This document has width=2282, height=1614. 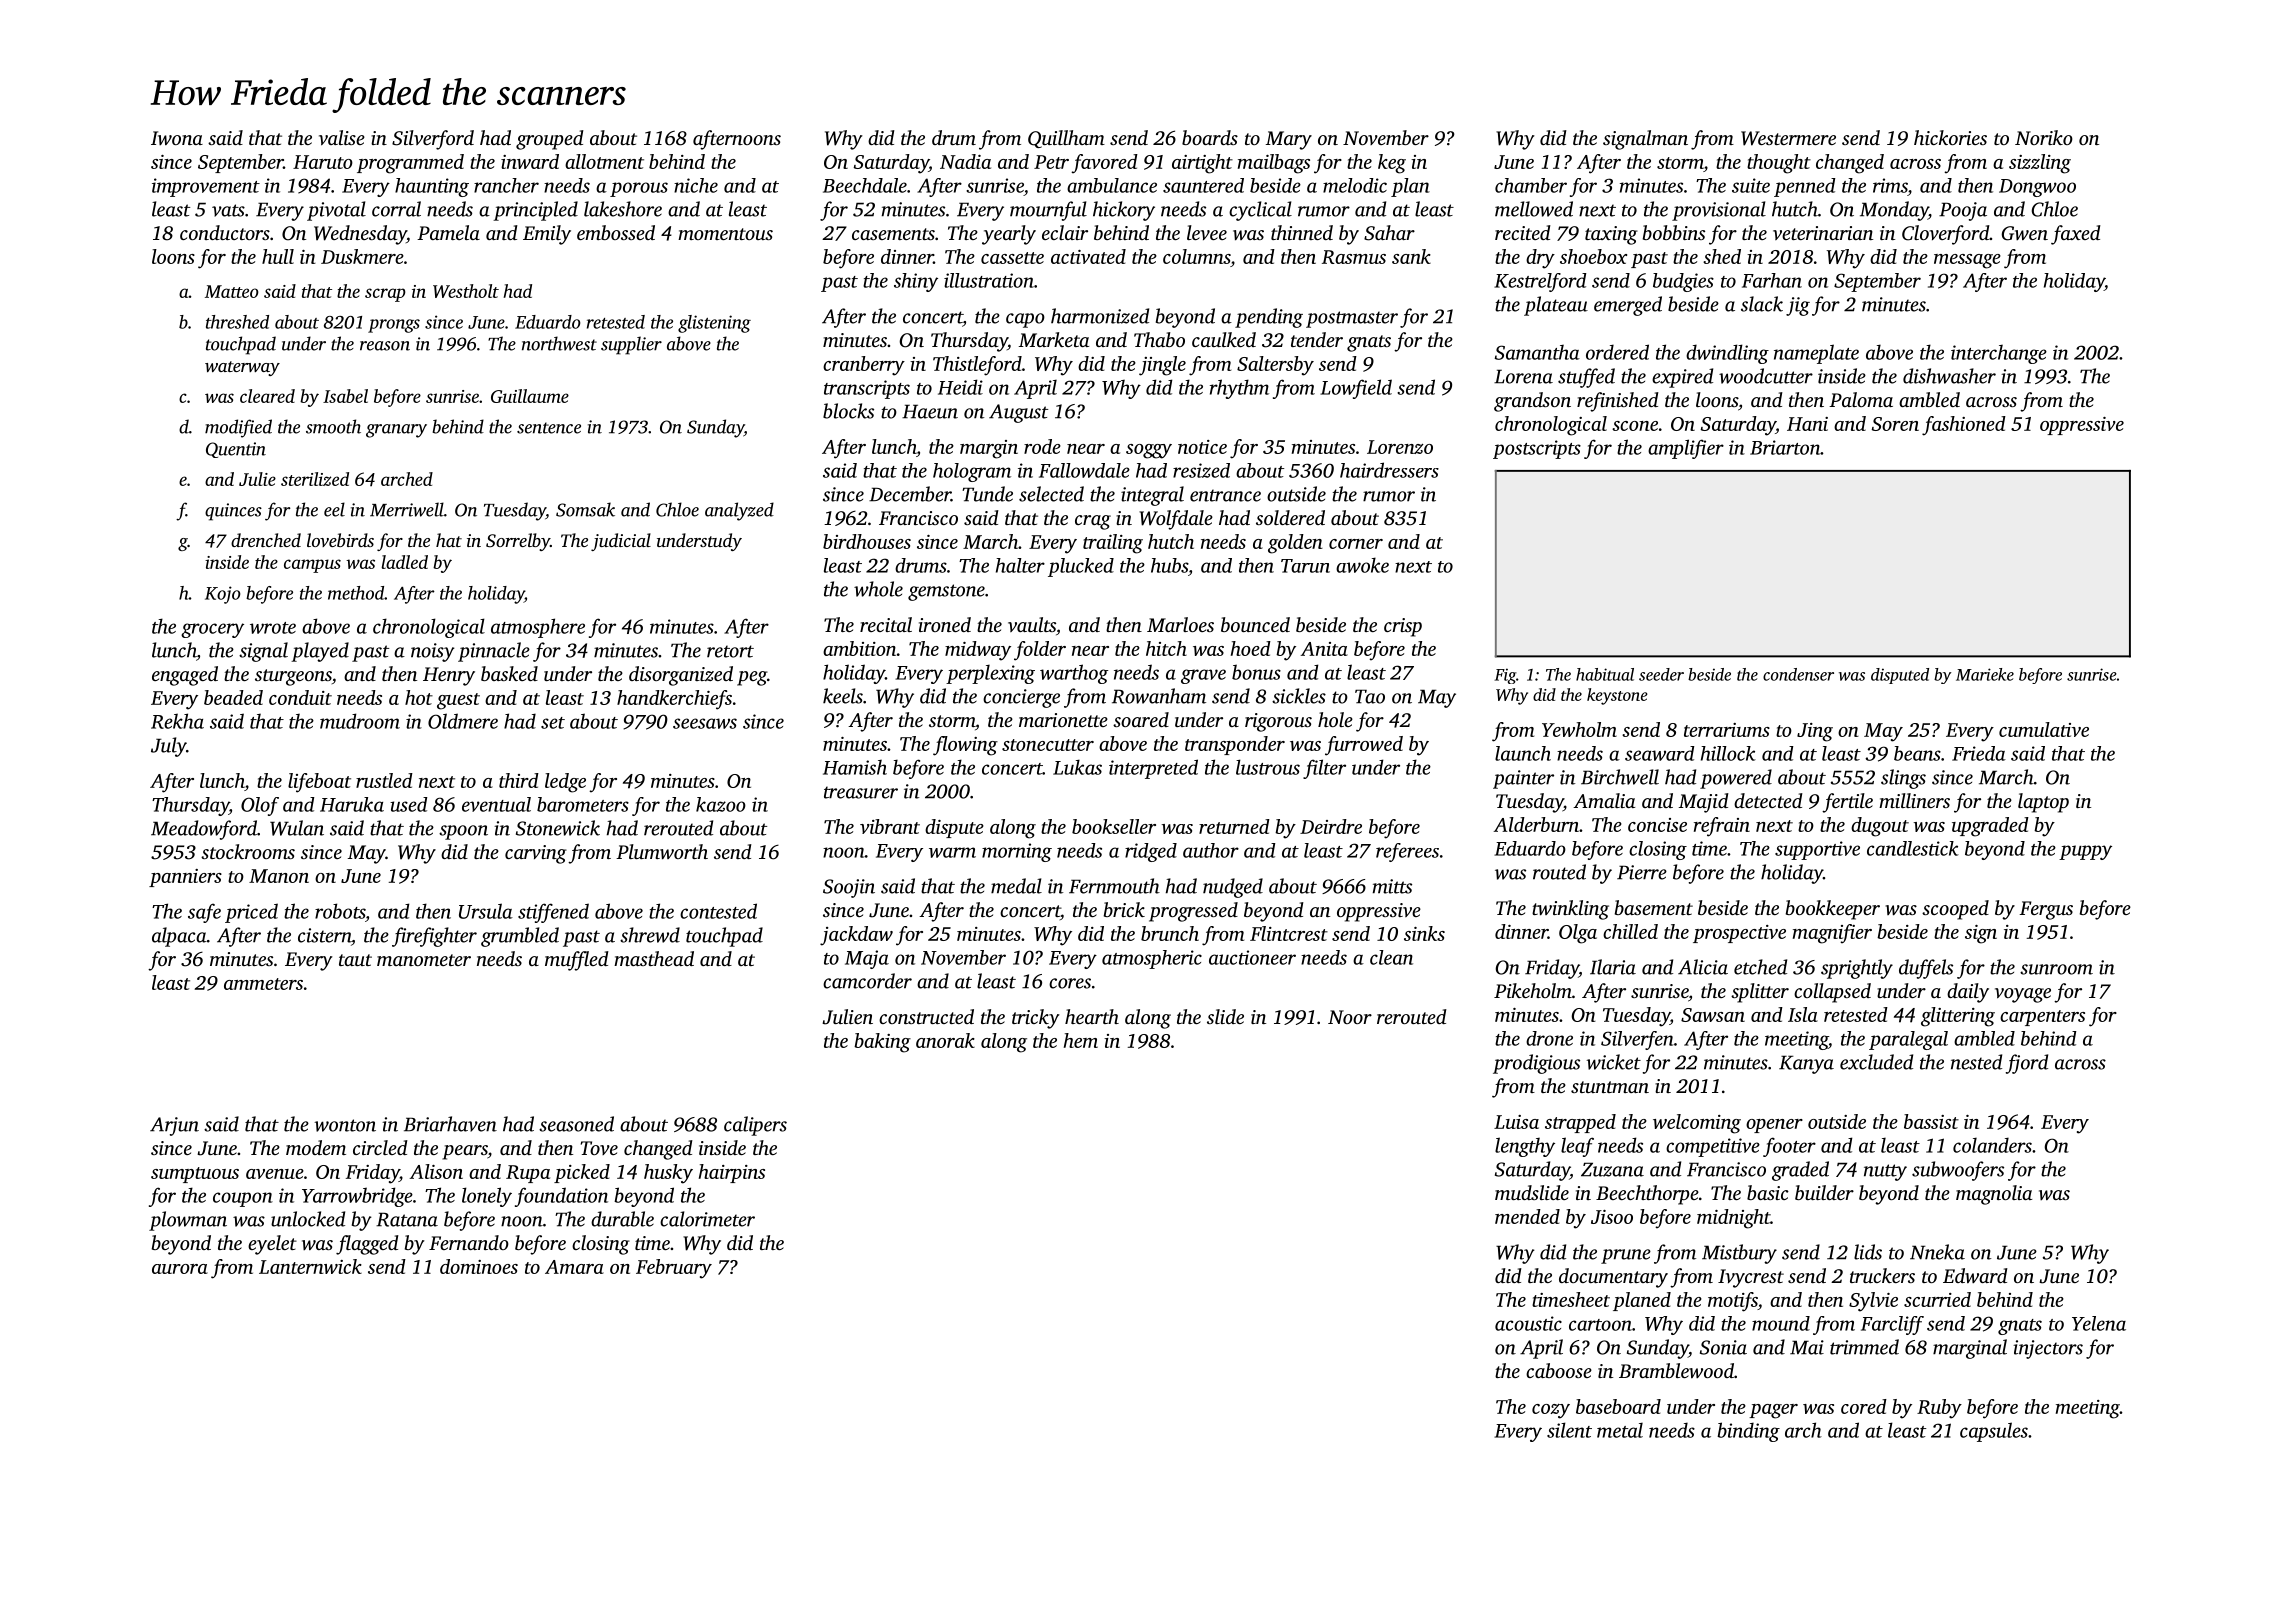 I want to click on interchange, so click(x=1999, y=354).
